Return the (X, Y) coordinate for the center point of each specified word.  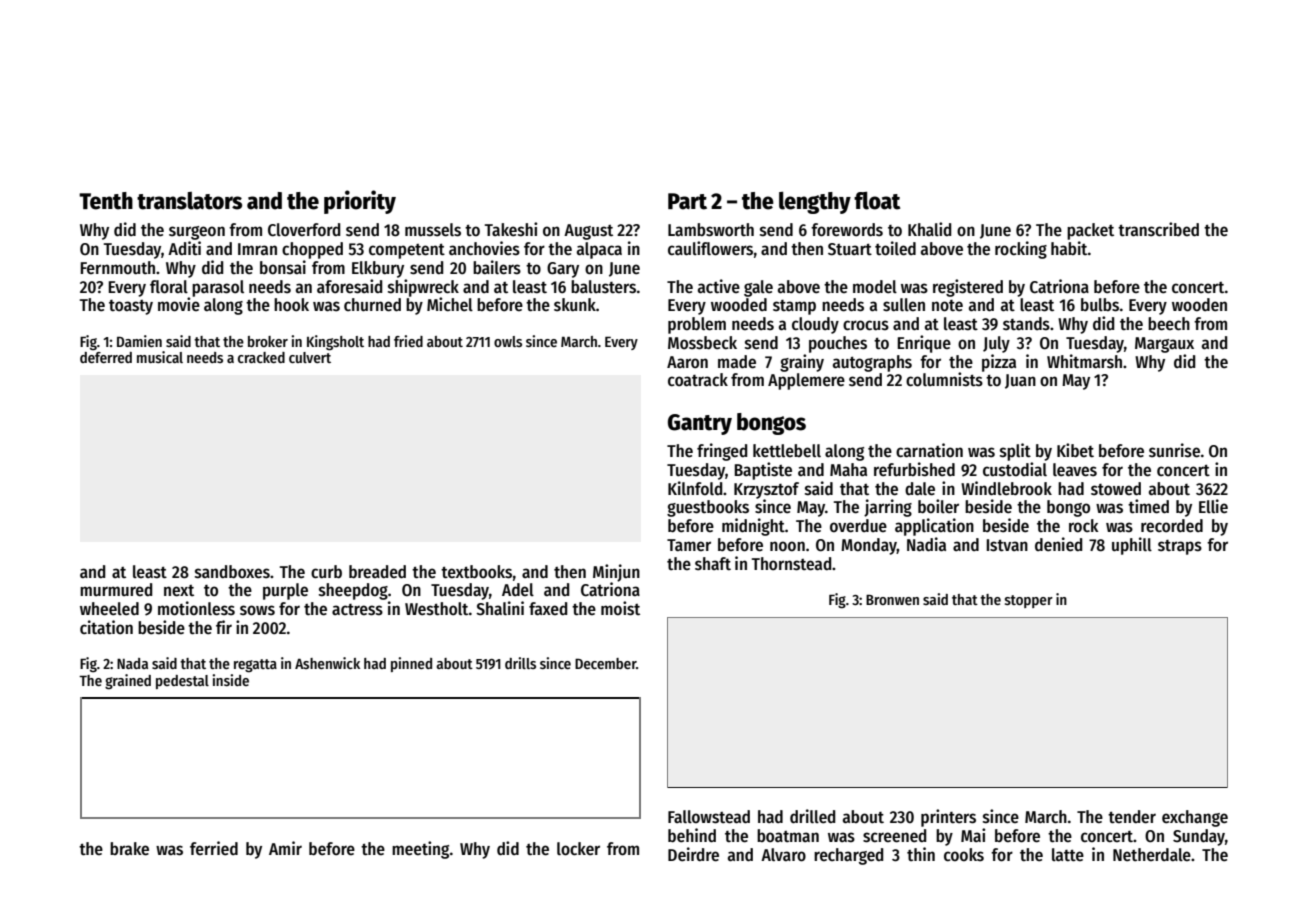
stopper (1029, 601)
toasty (131, 307)
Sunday (1199, 837)
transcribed (1158, 229)
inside (230, 680)
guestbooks (708, 508)
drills (520, 663)
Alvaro (783, 855)
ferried (214, 848)
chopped (312, 250)
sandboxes (232, 572)
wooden (1199, 305)
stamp (794, 307)
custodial (1015, 469)
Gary (563, 270)
